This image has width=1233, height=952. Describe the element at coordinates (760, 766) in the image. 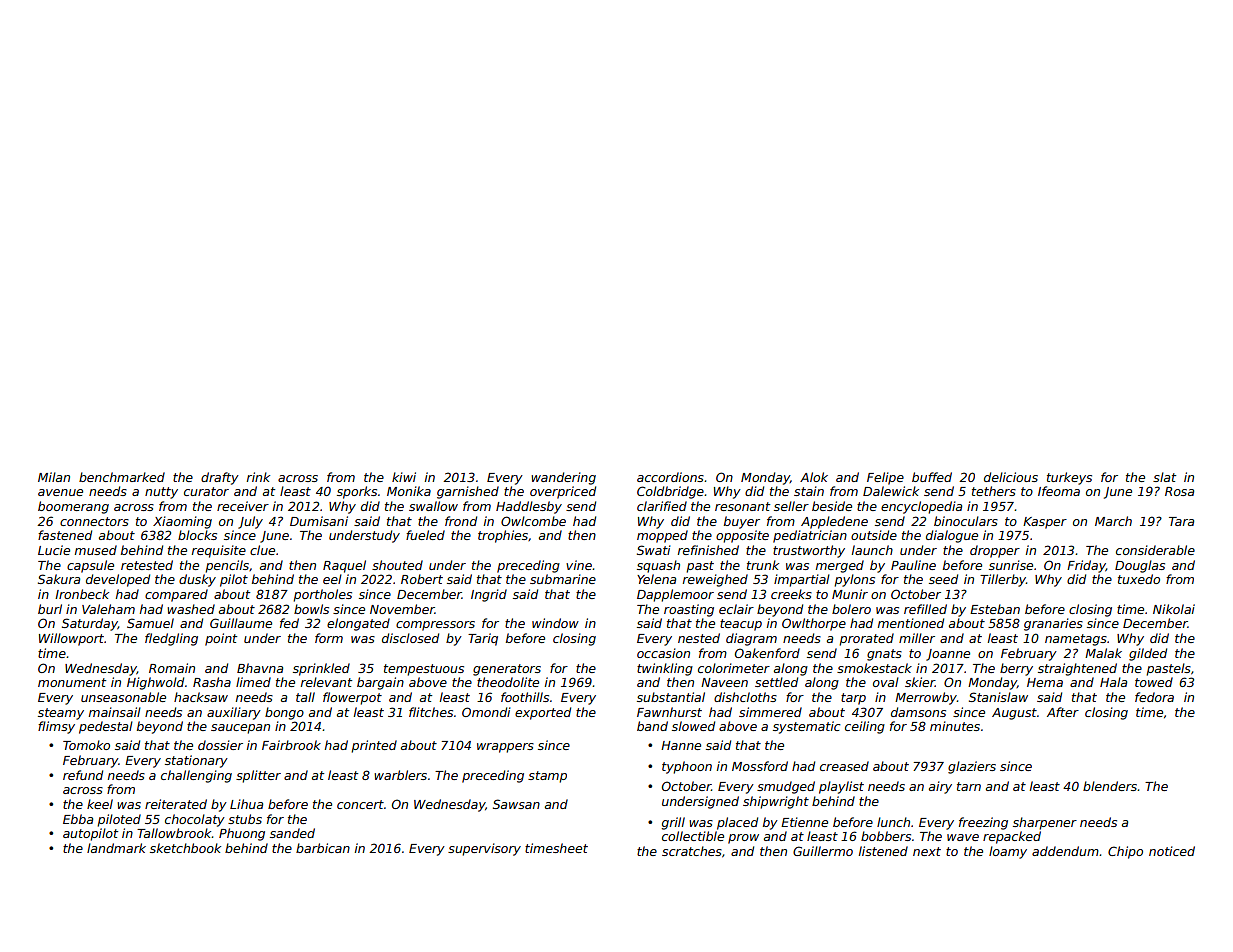

I see `Mossford` at that location.
